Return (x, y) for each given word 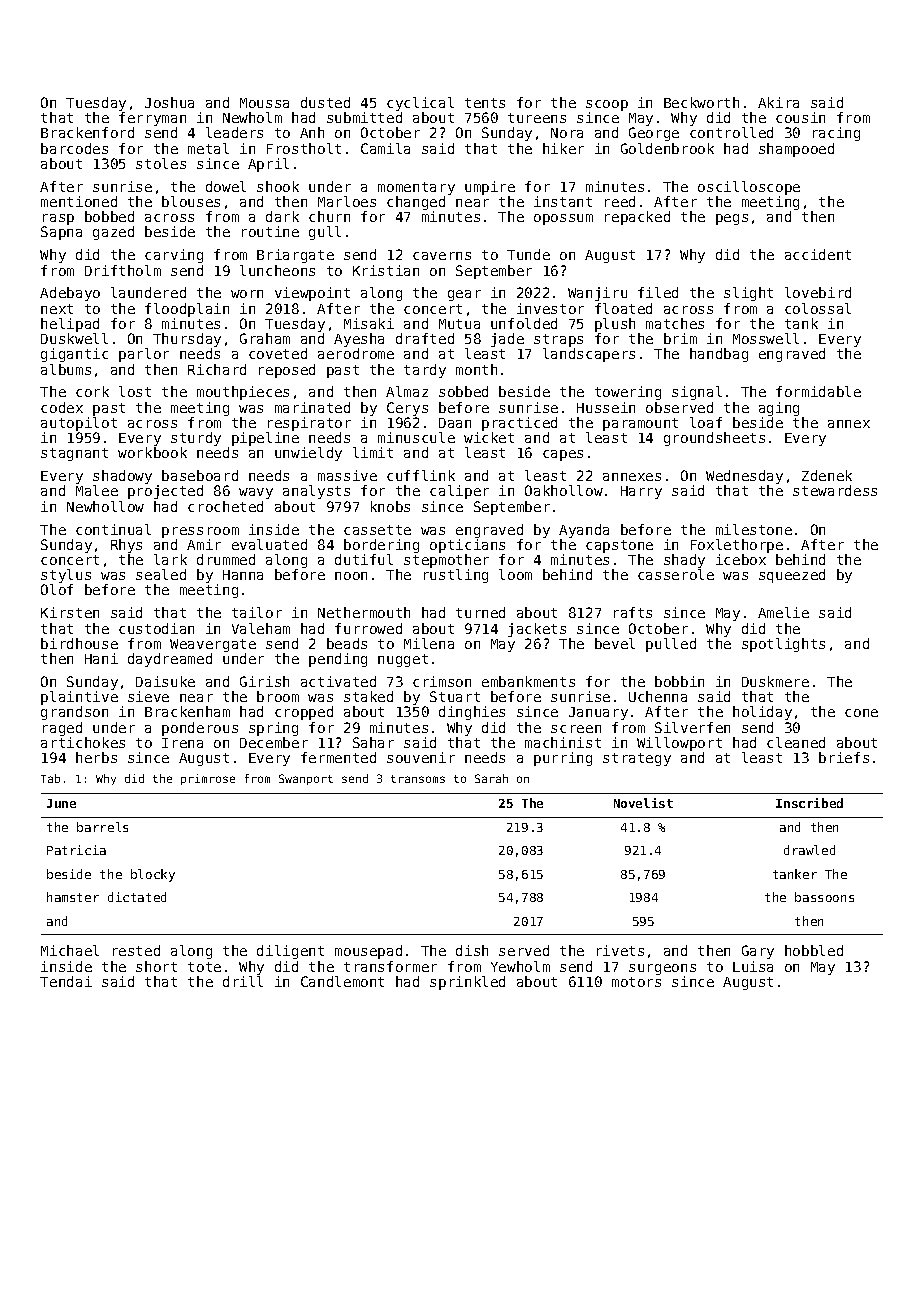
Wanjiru (597, 294)
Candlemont (342, 981)
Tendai (66, 981)
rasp (58, 220)
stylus (66, 576)
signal (697, 393)
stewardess (835, 490)
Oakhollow (564, 490)
